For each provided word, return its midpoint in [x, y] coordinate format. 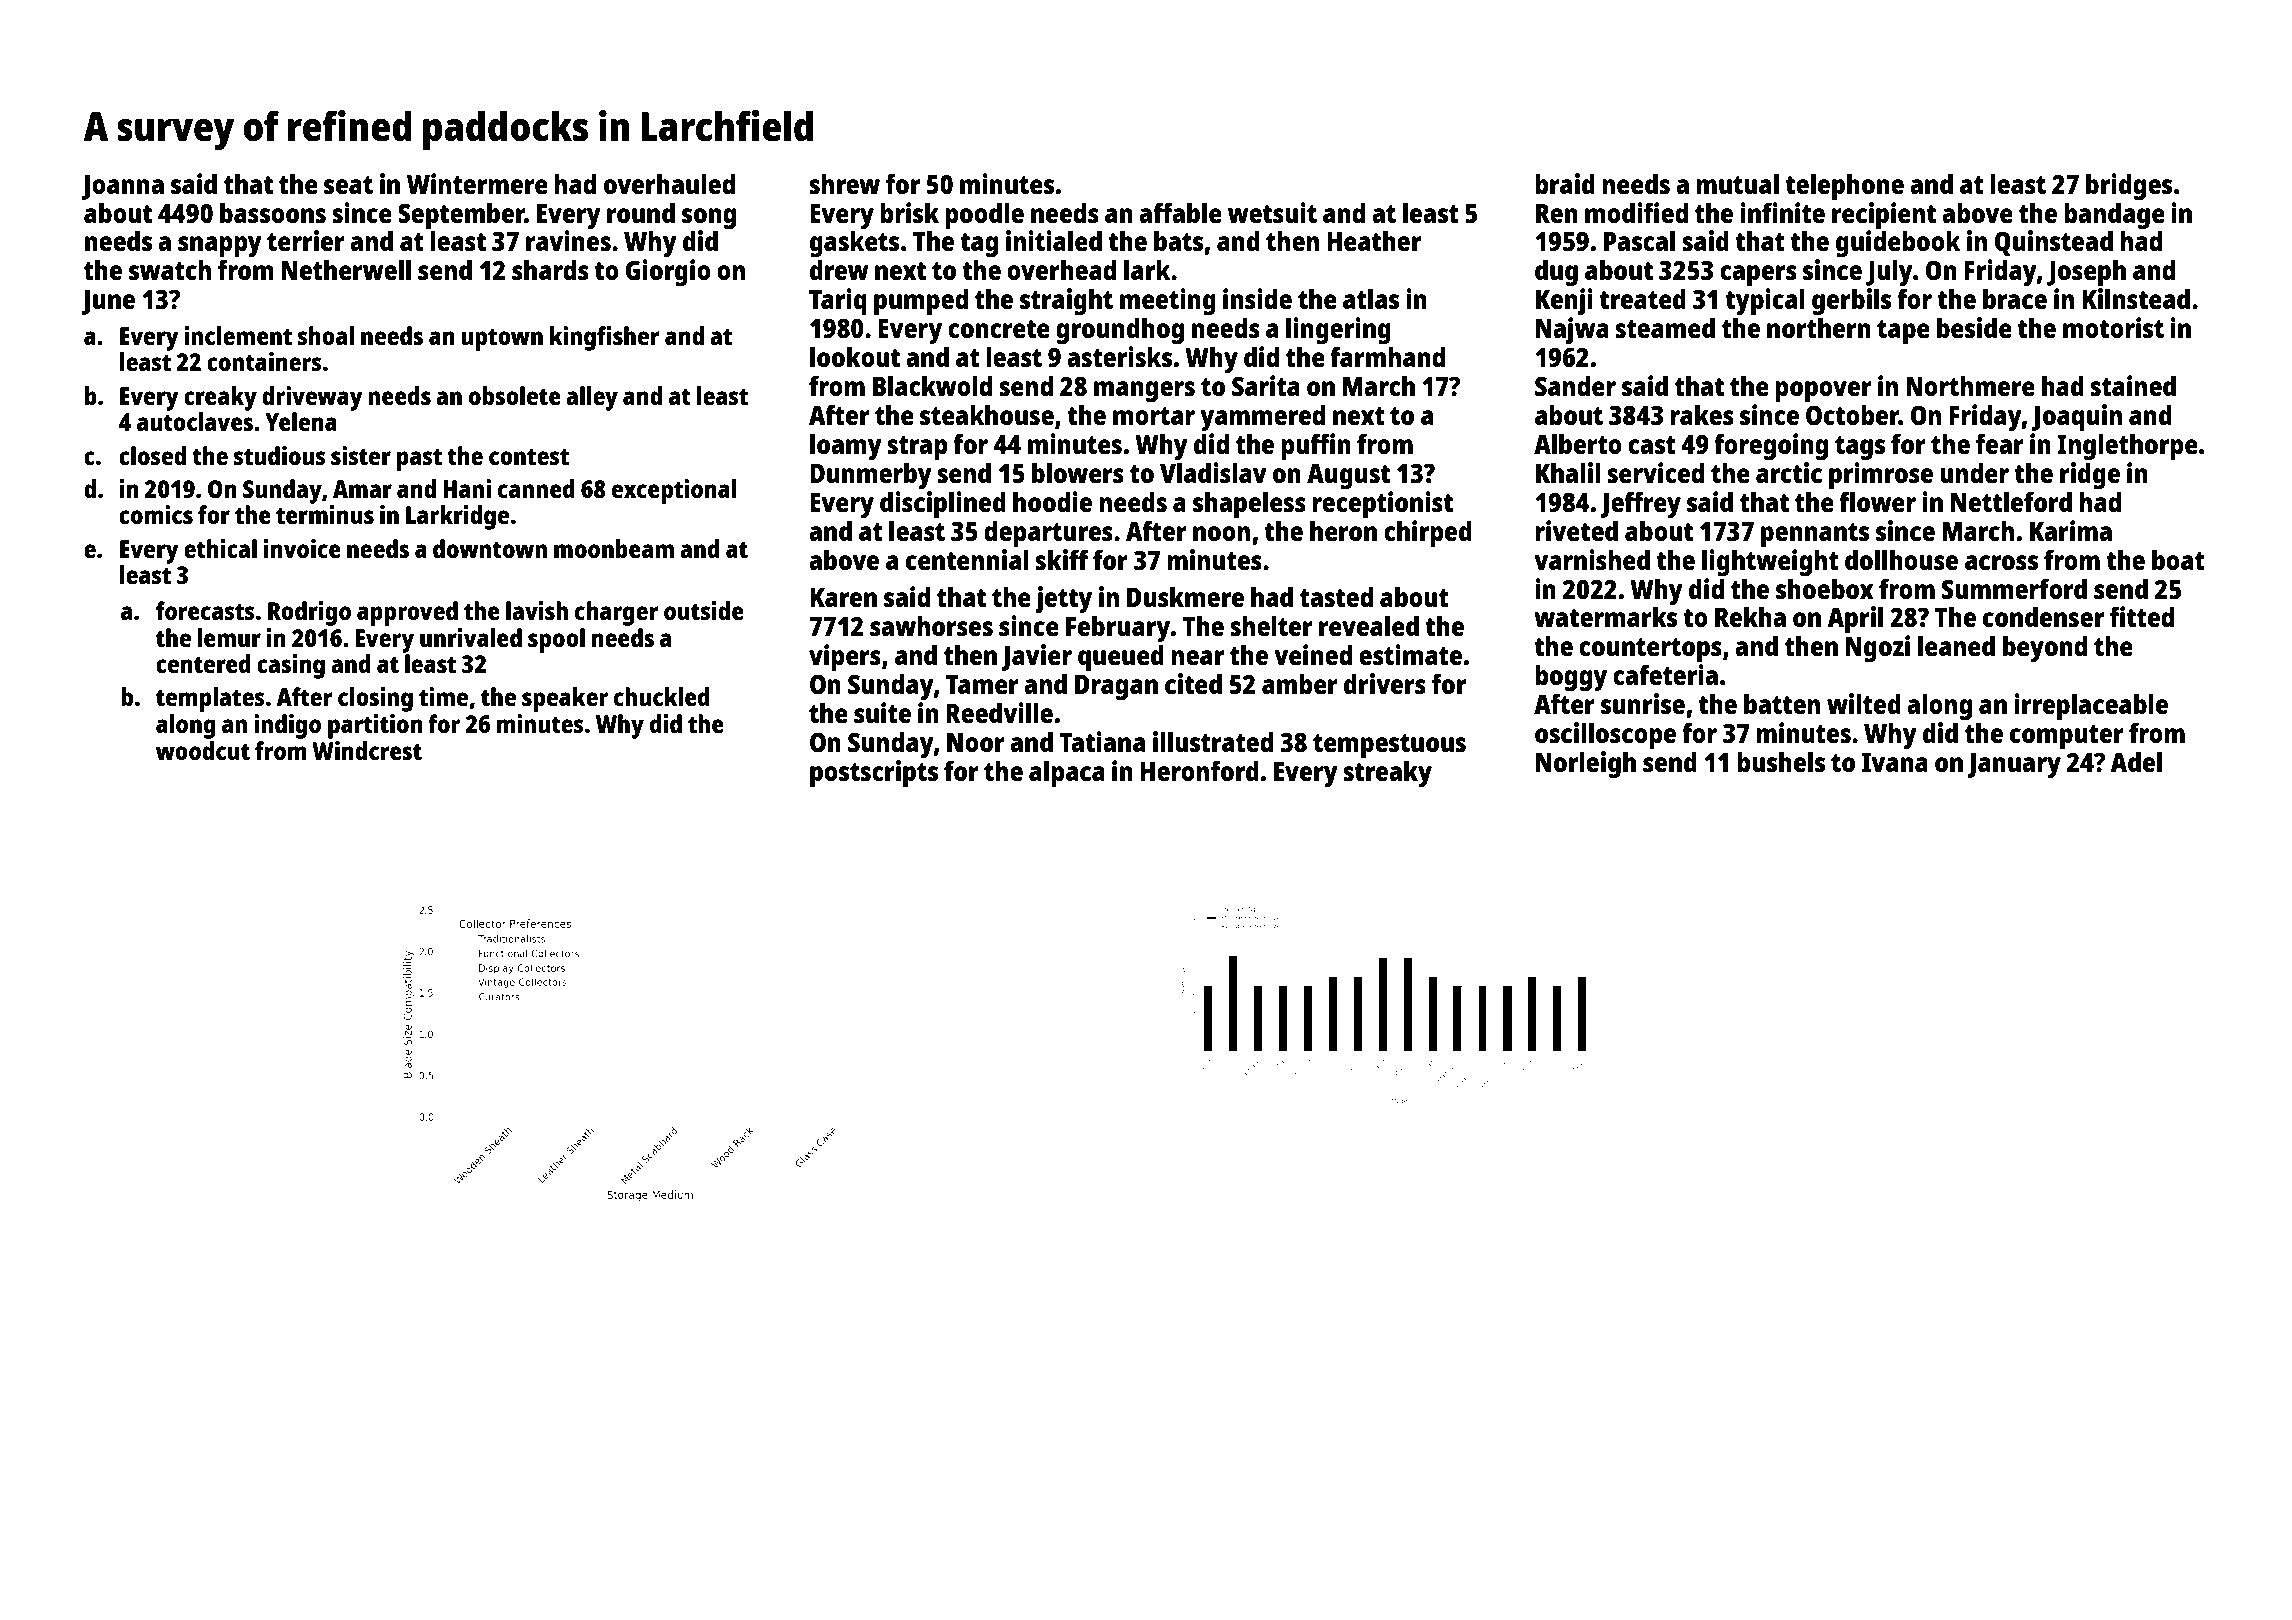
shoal [326, 335]
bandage [2114, 215]
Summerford [2014, 588]
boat [2178, 559]
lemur [229, 637]
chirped [1428, 534]
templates [210, 699]
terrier [306, 240]
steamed [1665, 327]
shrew [844, 184]
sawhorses [931, 626]
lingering [1338, 330]
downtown [490, 548]
